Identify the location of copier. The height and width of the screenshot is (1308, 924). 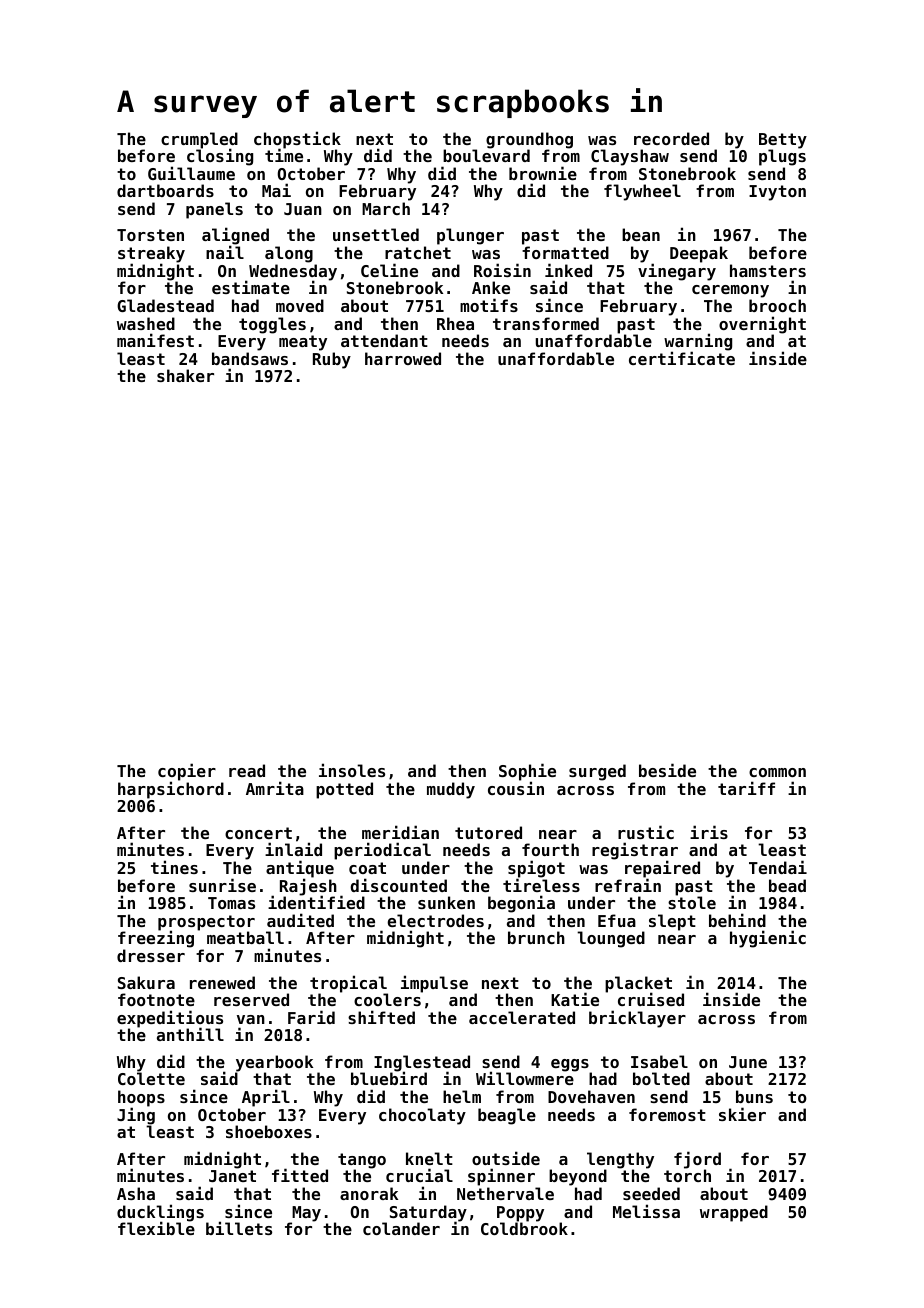
(187, 772).
